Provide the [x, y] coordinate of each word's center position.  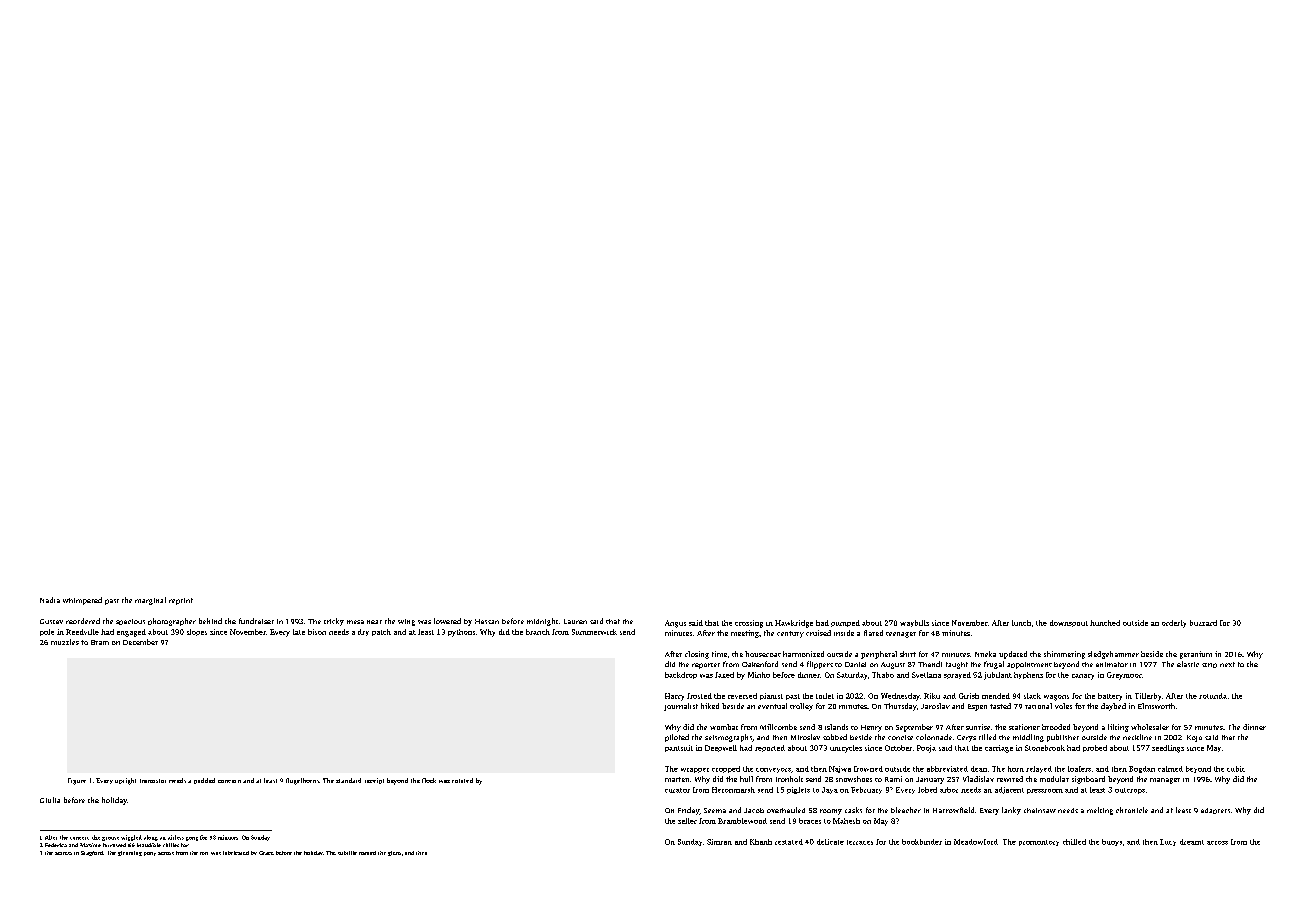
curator [677, 790]
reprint [181, 601]
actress [63, 853]
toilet [825, 696]
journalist [681, 707]
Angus [675, 624]
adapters [1215, 811]
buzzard [1203, 623]
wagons [1056, 698]
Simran [719, 842]
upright [125, 781]
